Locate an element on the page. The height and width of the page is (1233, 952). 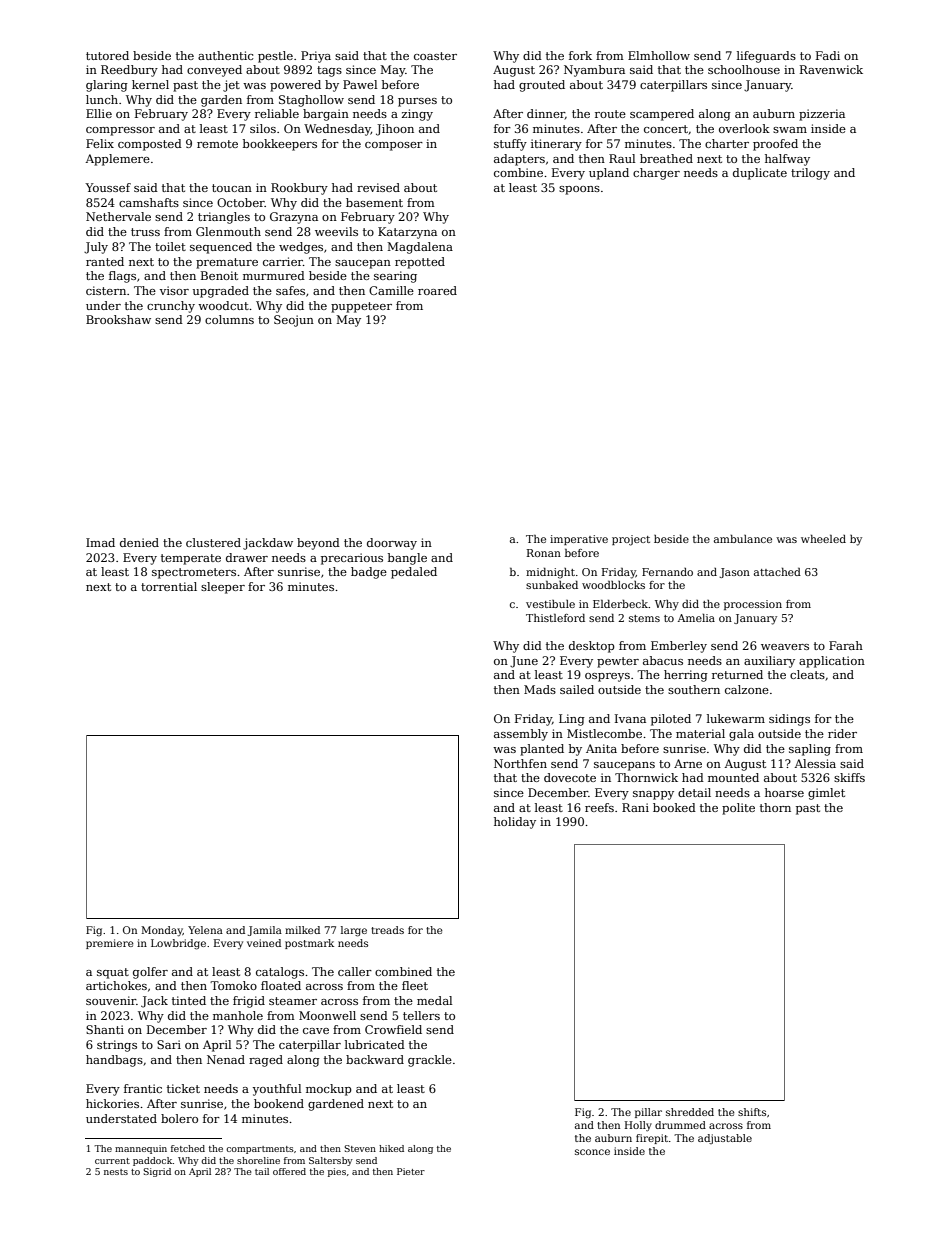
wheeled is located at coordinates (823, 539).
